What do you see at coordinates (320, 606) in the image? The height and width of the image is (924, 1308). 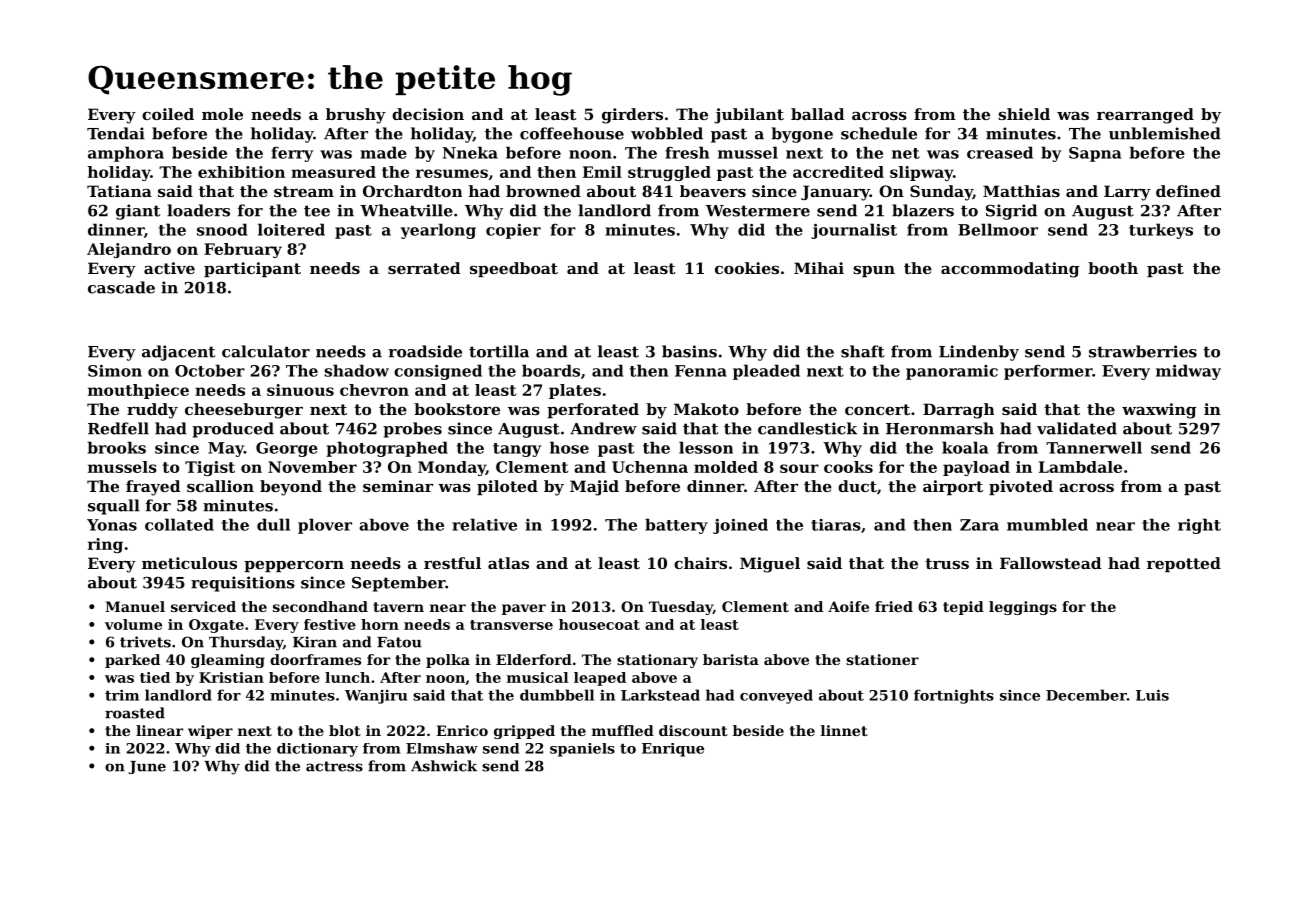 I see `secondhand` at bounding box center [320, 606].
